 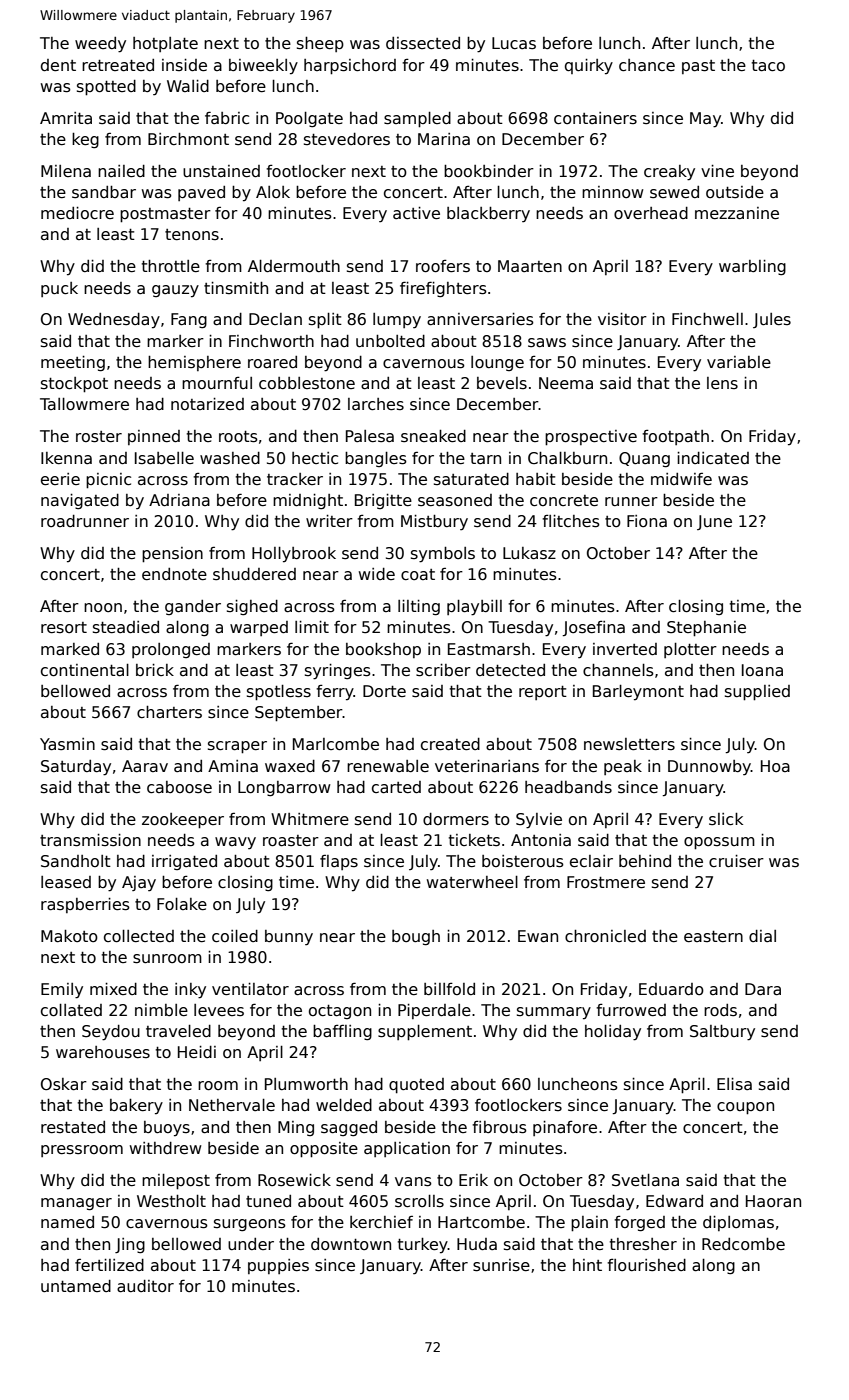 What do you see at coordinates (192, 234) in the document?
I see `tenons` at bounding box center [192, 234].
